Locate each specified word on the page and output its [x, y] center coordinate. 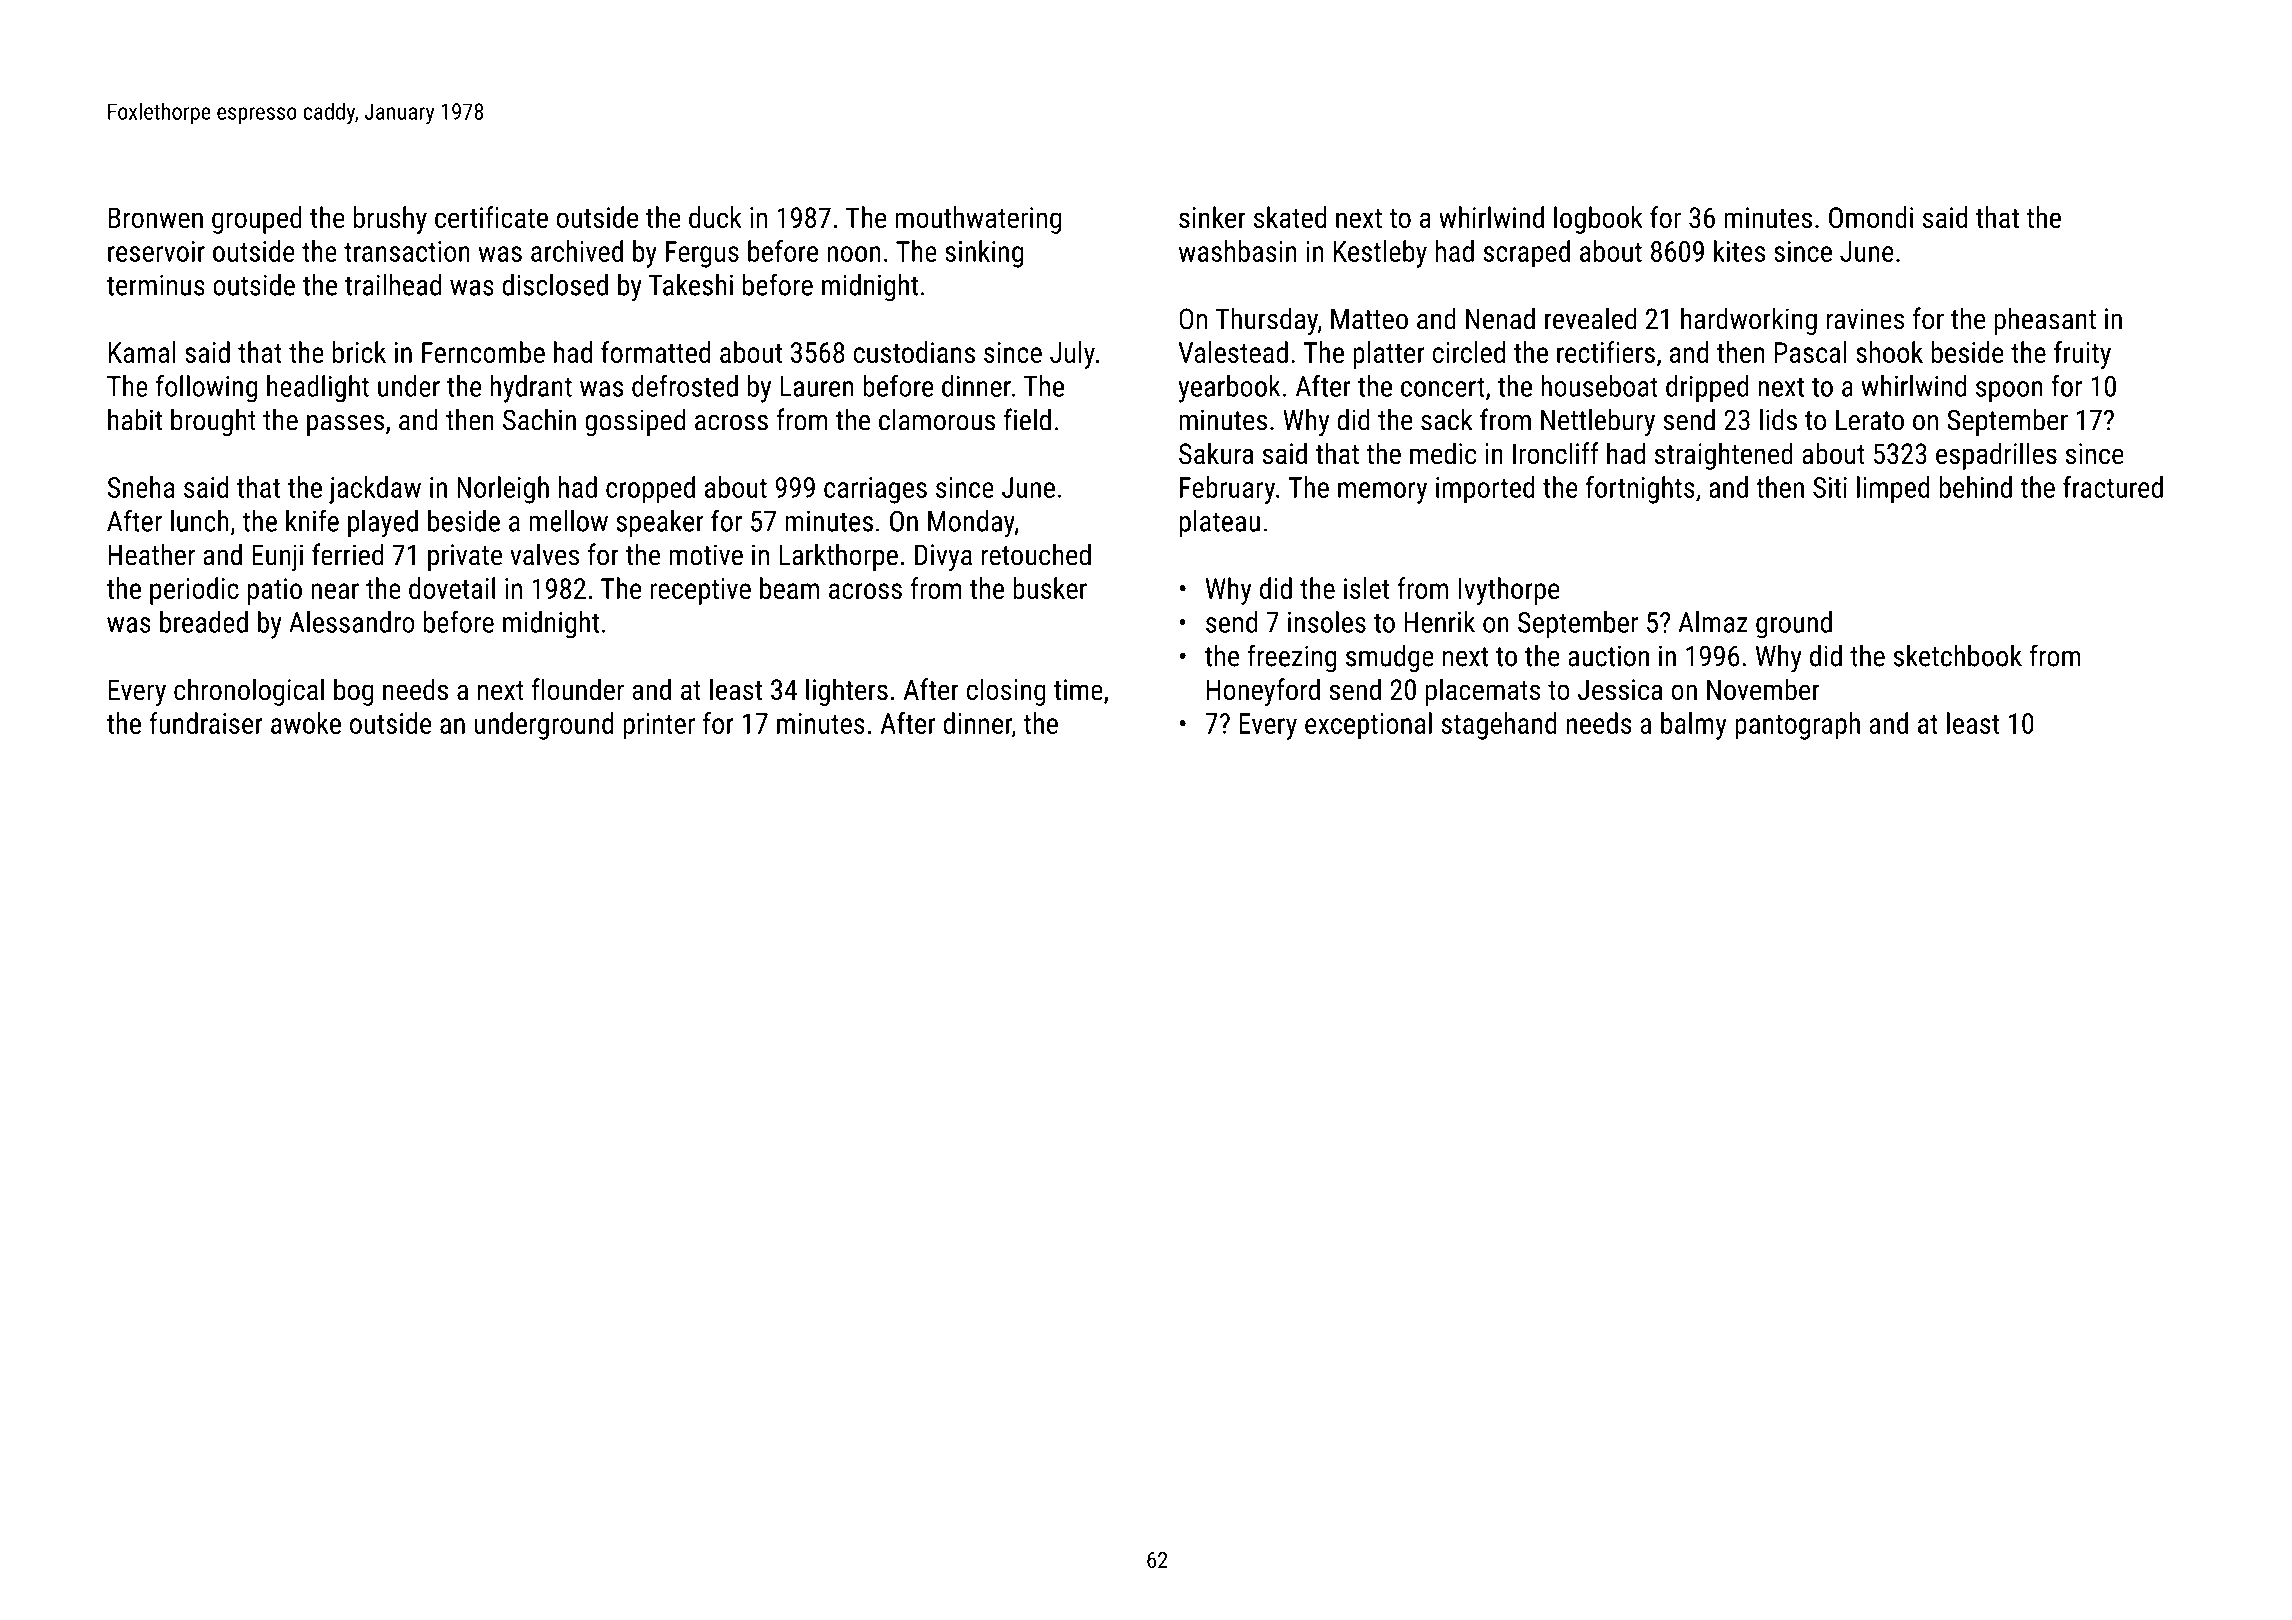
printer [659, 726]
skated [1290, 217]
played [383, 524]
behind [1975, 487]
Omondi [1871, 217]
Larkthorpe [838, 557]
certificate [491, 217]
